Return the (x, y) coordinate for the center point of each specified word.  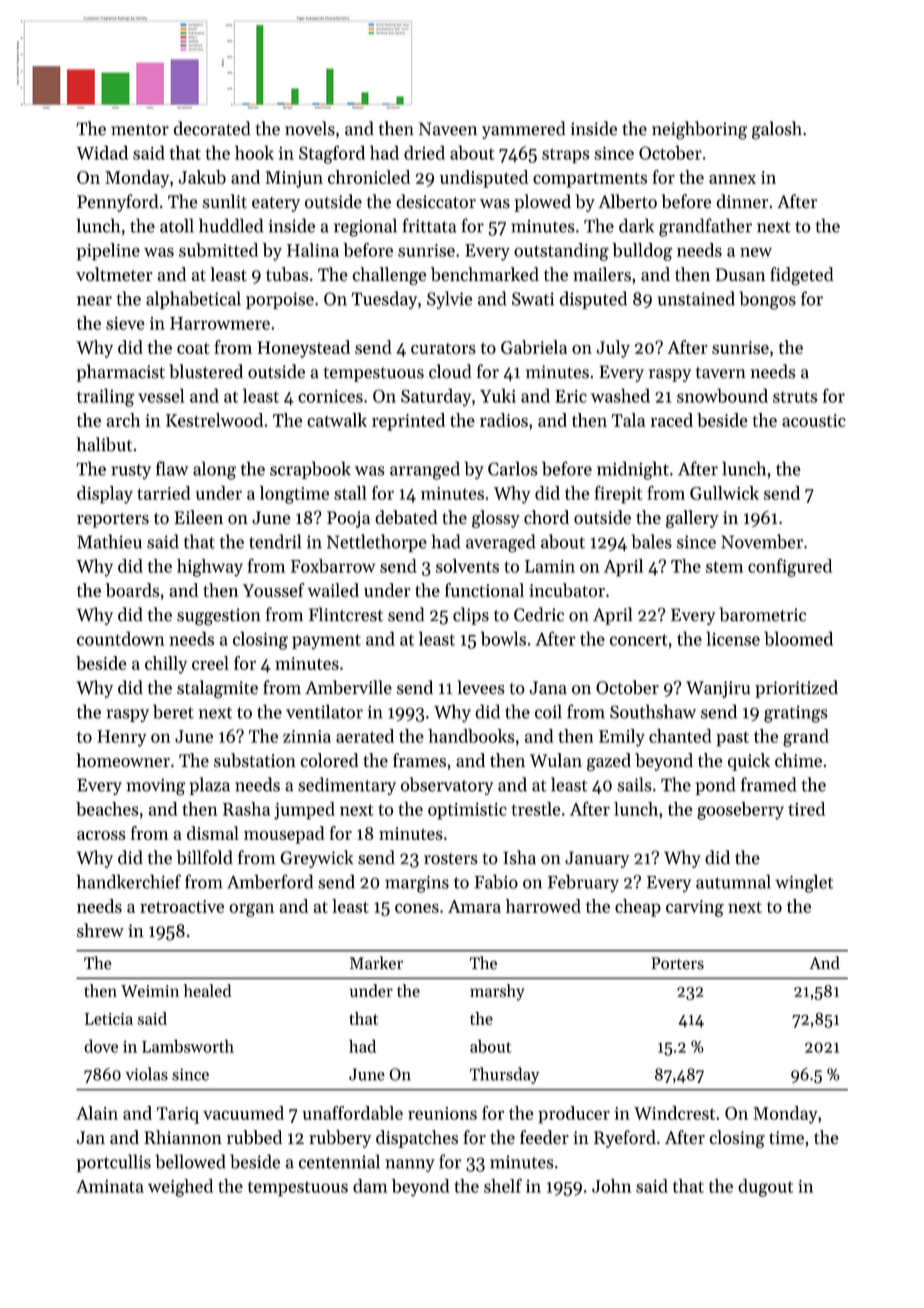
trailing (105, 397)
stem (724, 567)
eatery (276, 204)
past (732, 739)
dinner (742, 201)
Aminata (110, 1186)
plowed (542, 203)
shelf (503, 1185)
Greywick (317, 859)
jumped (304, 811)
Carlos (512, 468)
